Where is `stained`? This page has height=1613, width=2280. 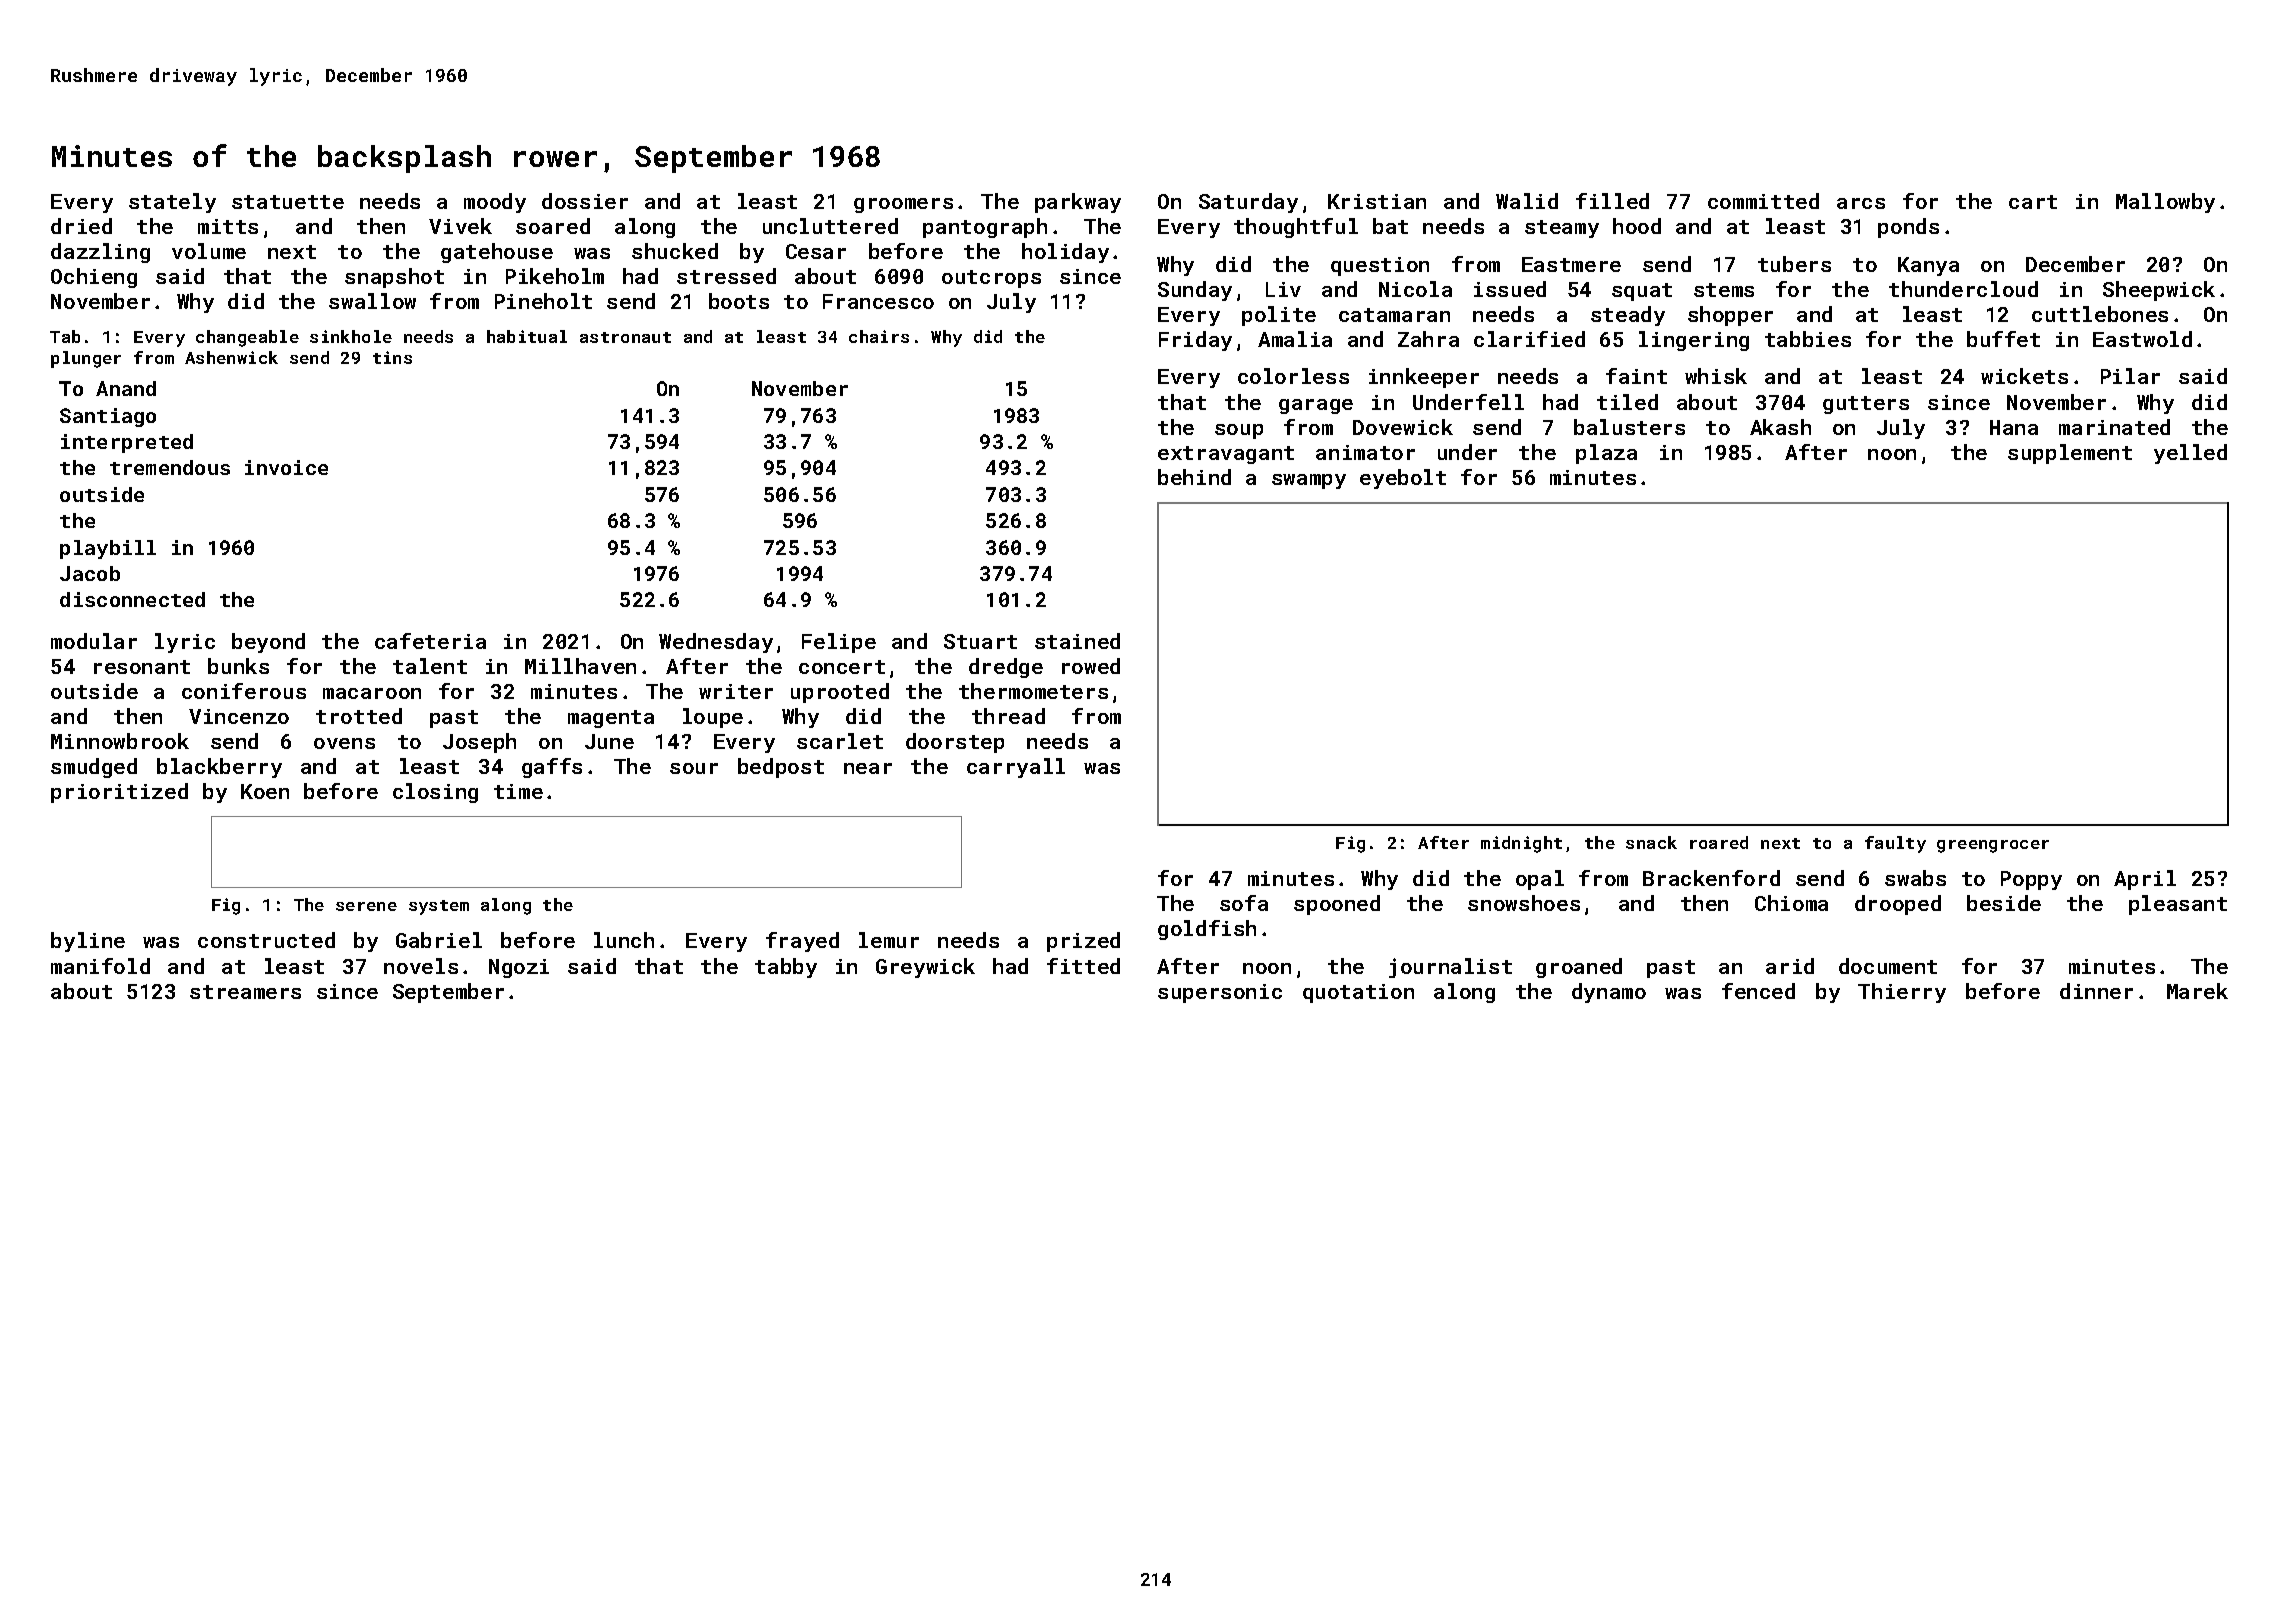
stained is located at coordinates (1077, 641).
